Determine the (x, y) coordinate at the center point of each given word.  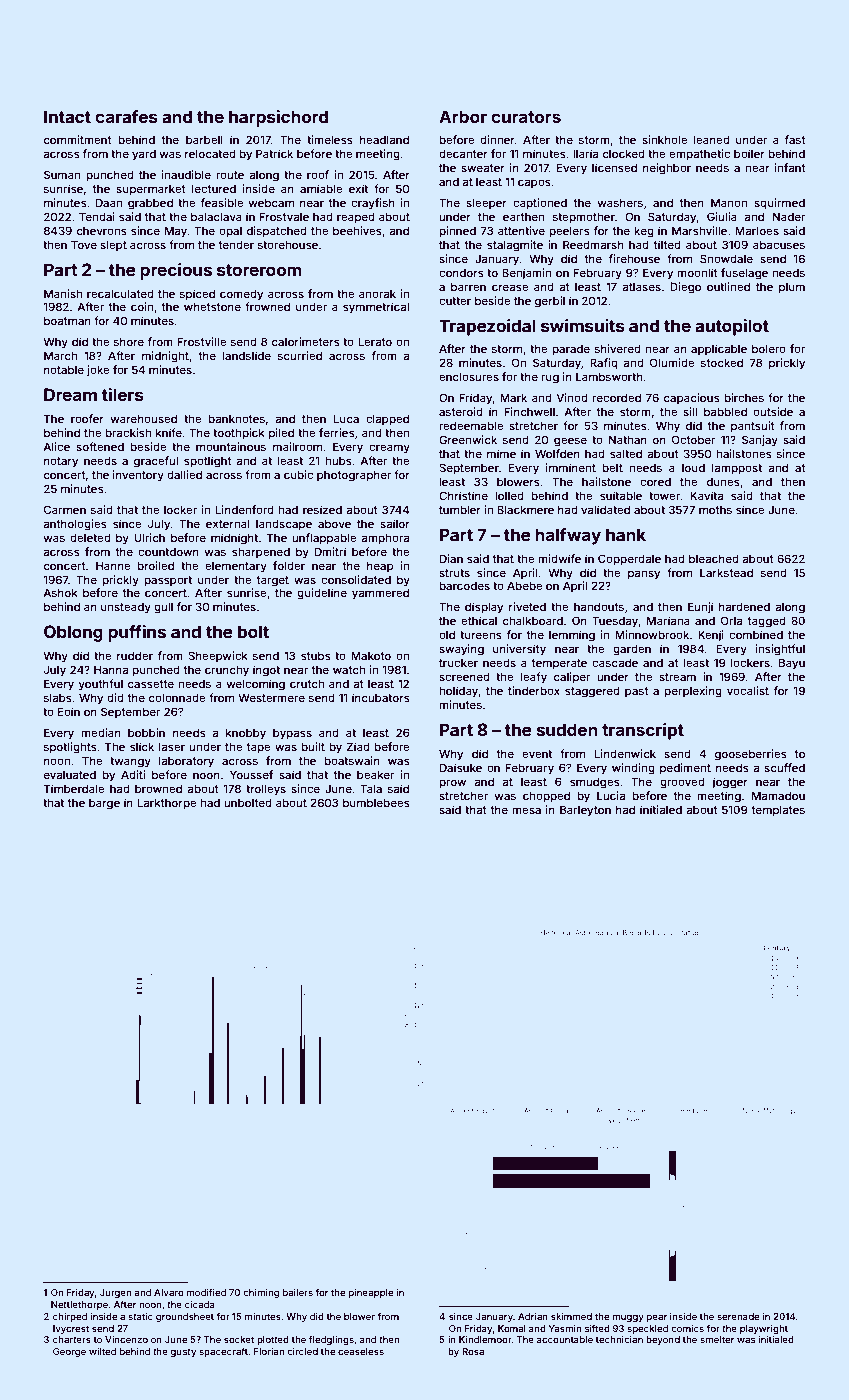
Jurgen (115, 1293)
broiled (155, 565)
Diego (685, 288)
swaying (461, 650)
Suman (62, 174)
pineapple (371, 1293)
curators (526, 117)
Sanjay (760, 441)
